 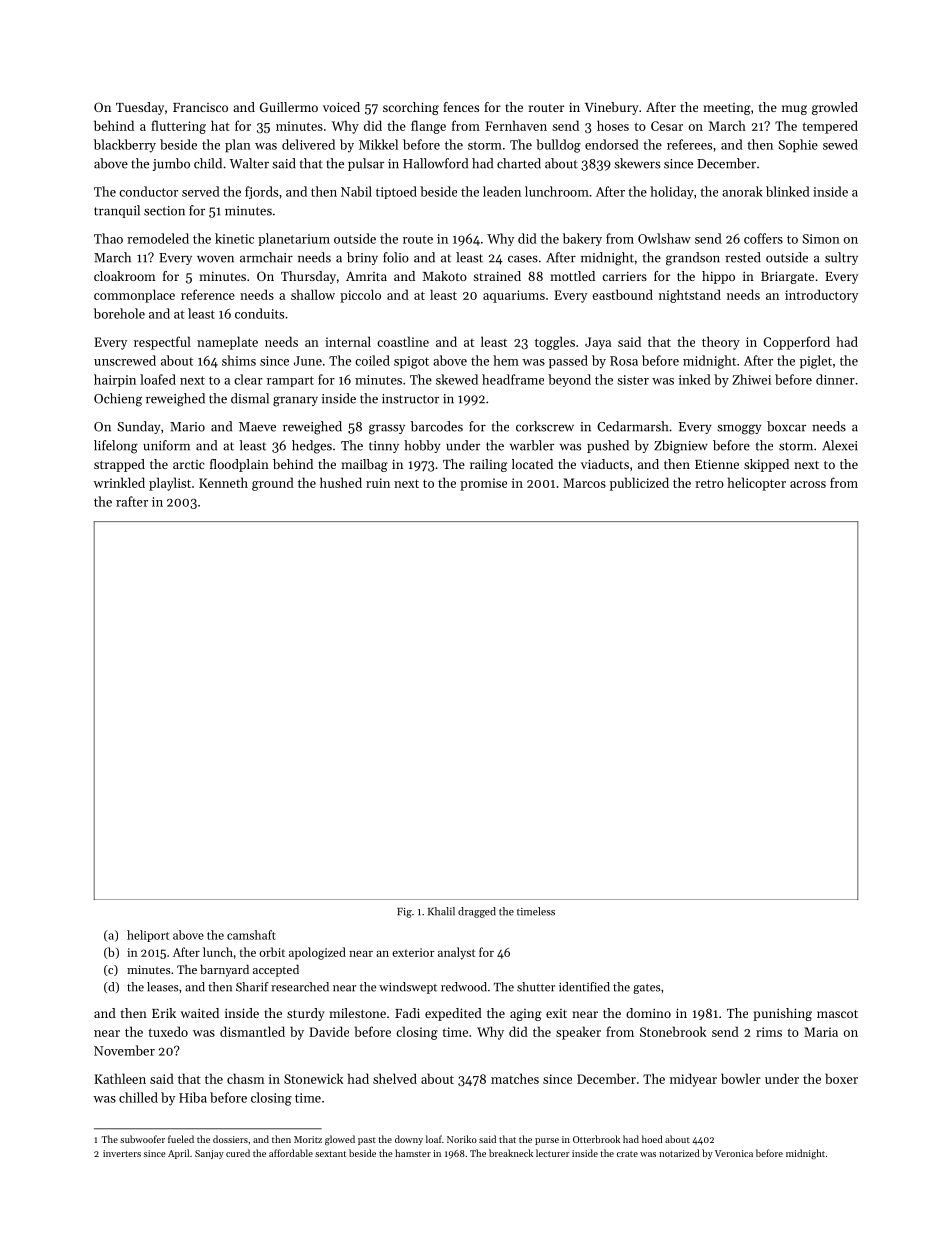 What do you see at coordinates (164, 1013) in the document?
I see `Erik` at bounding box center [164, 1013].
